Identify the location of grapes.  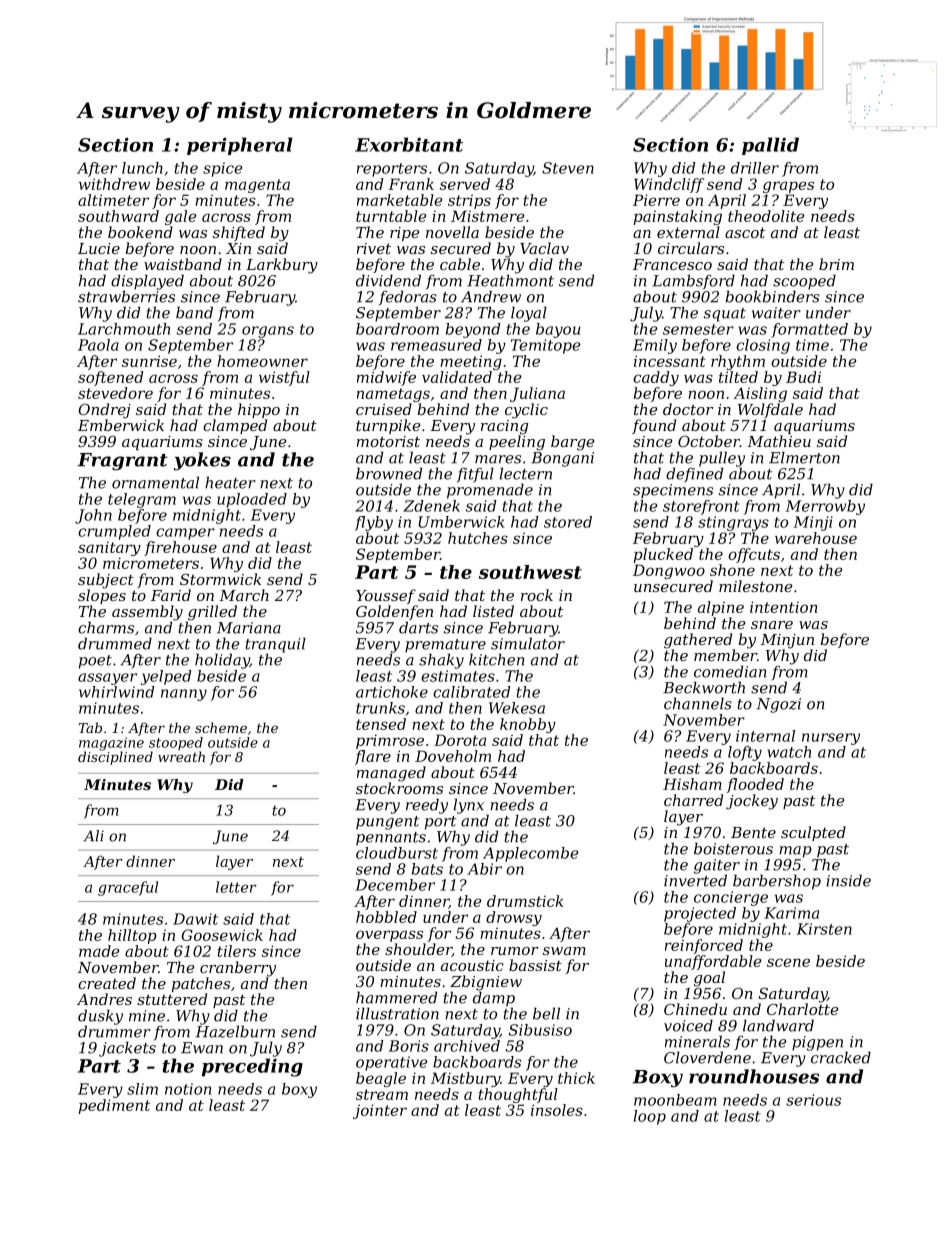
(788, 187).
